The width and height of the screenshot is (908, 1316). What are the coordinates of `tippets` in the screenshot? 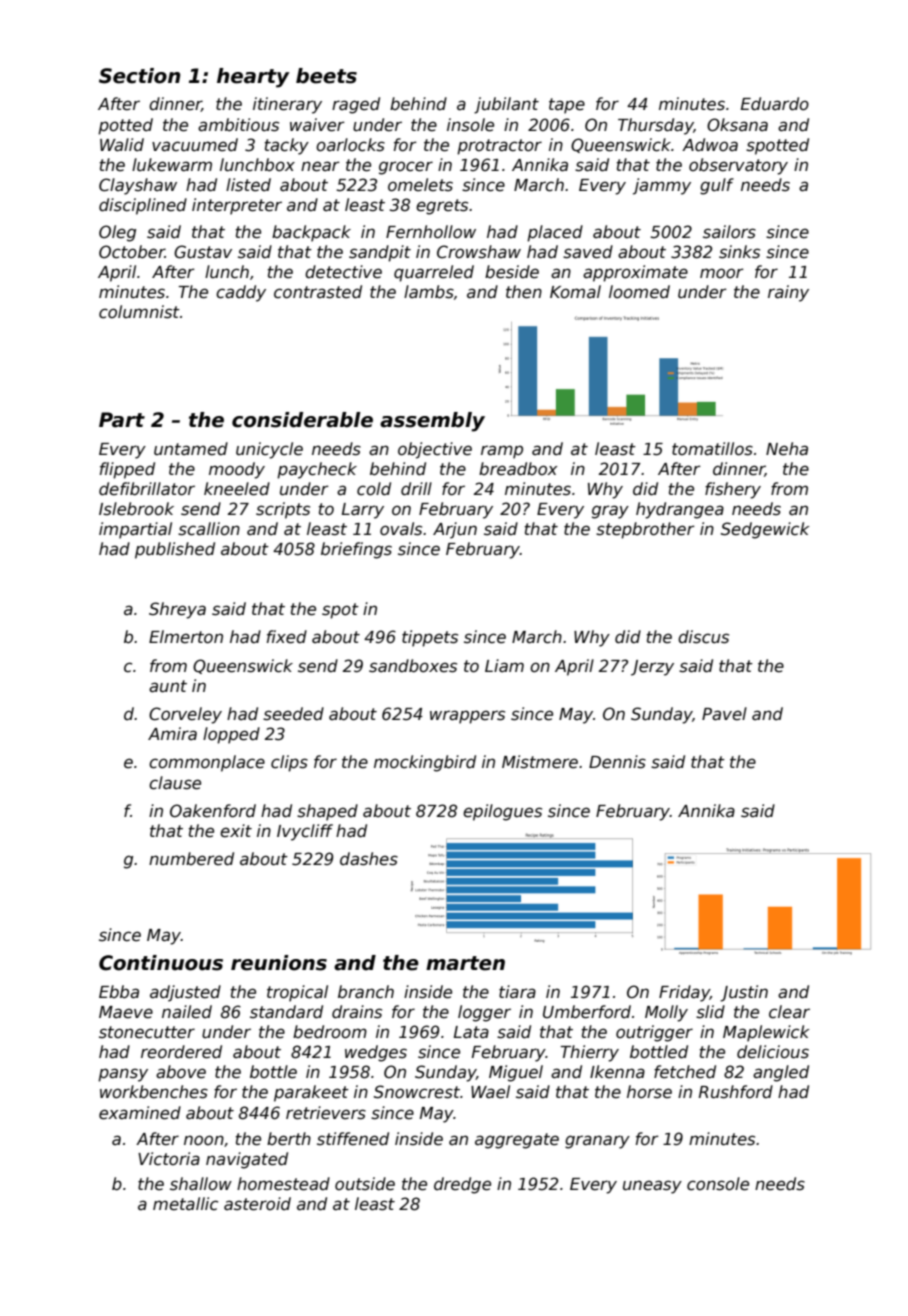 It's located at (430, 638).
